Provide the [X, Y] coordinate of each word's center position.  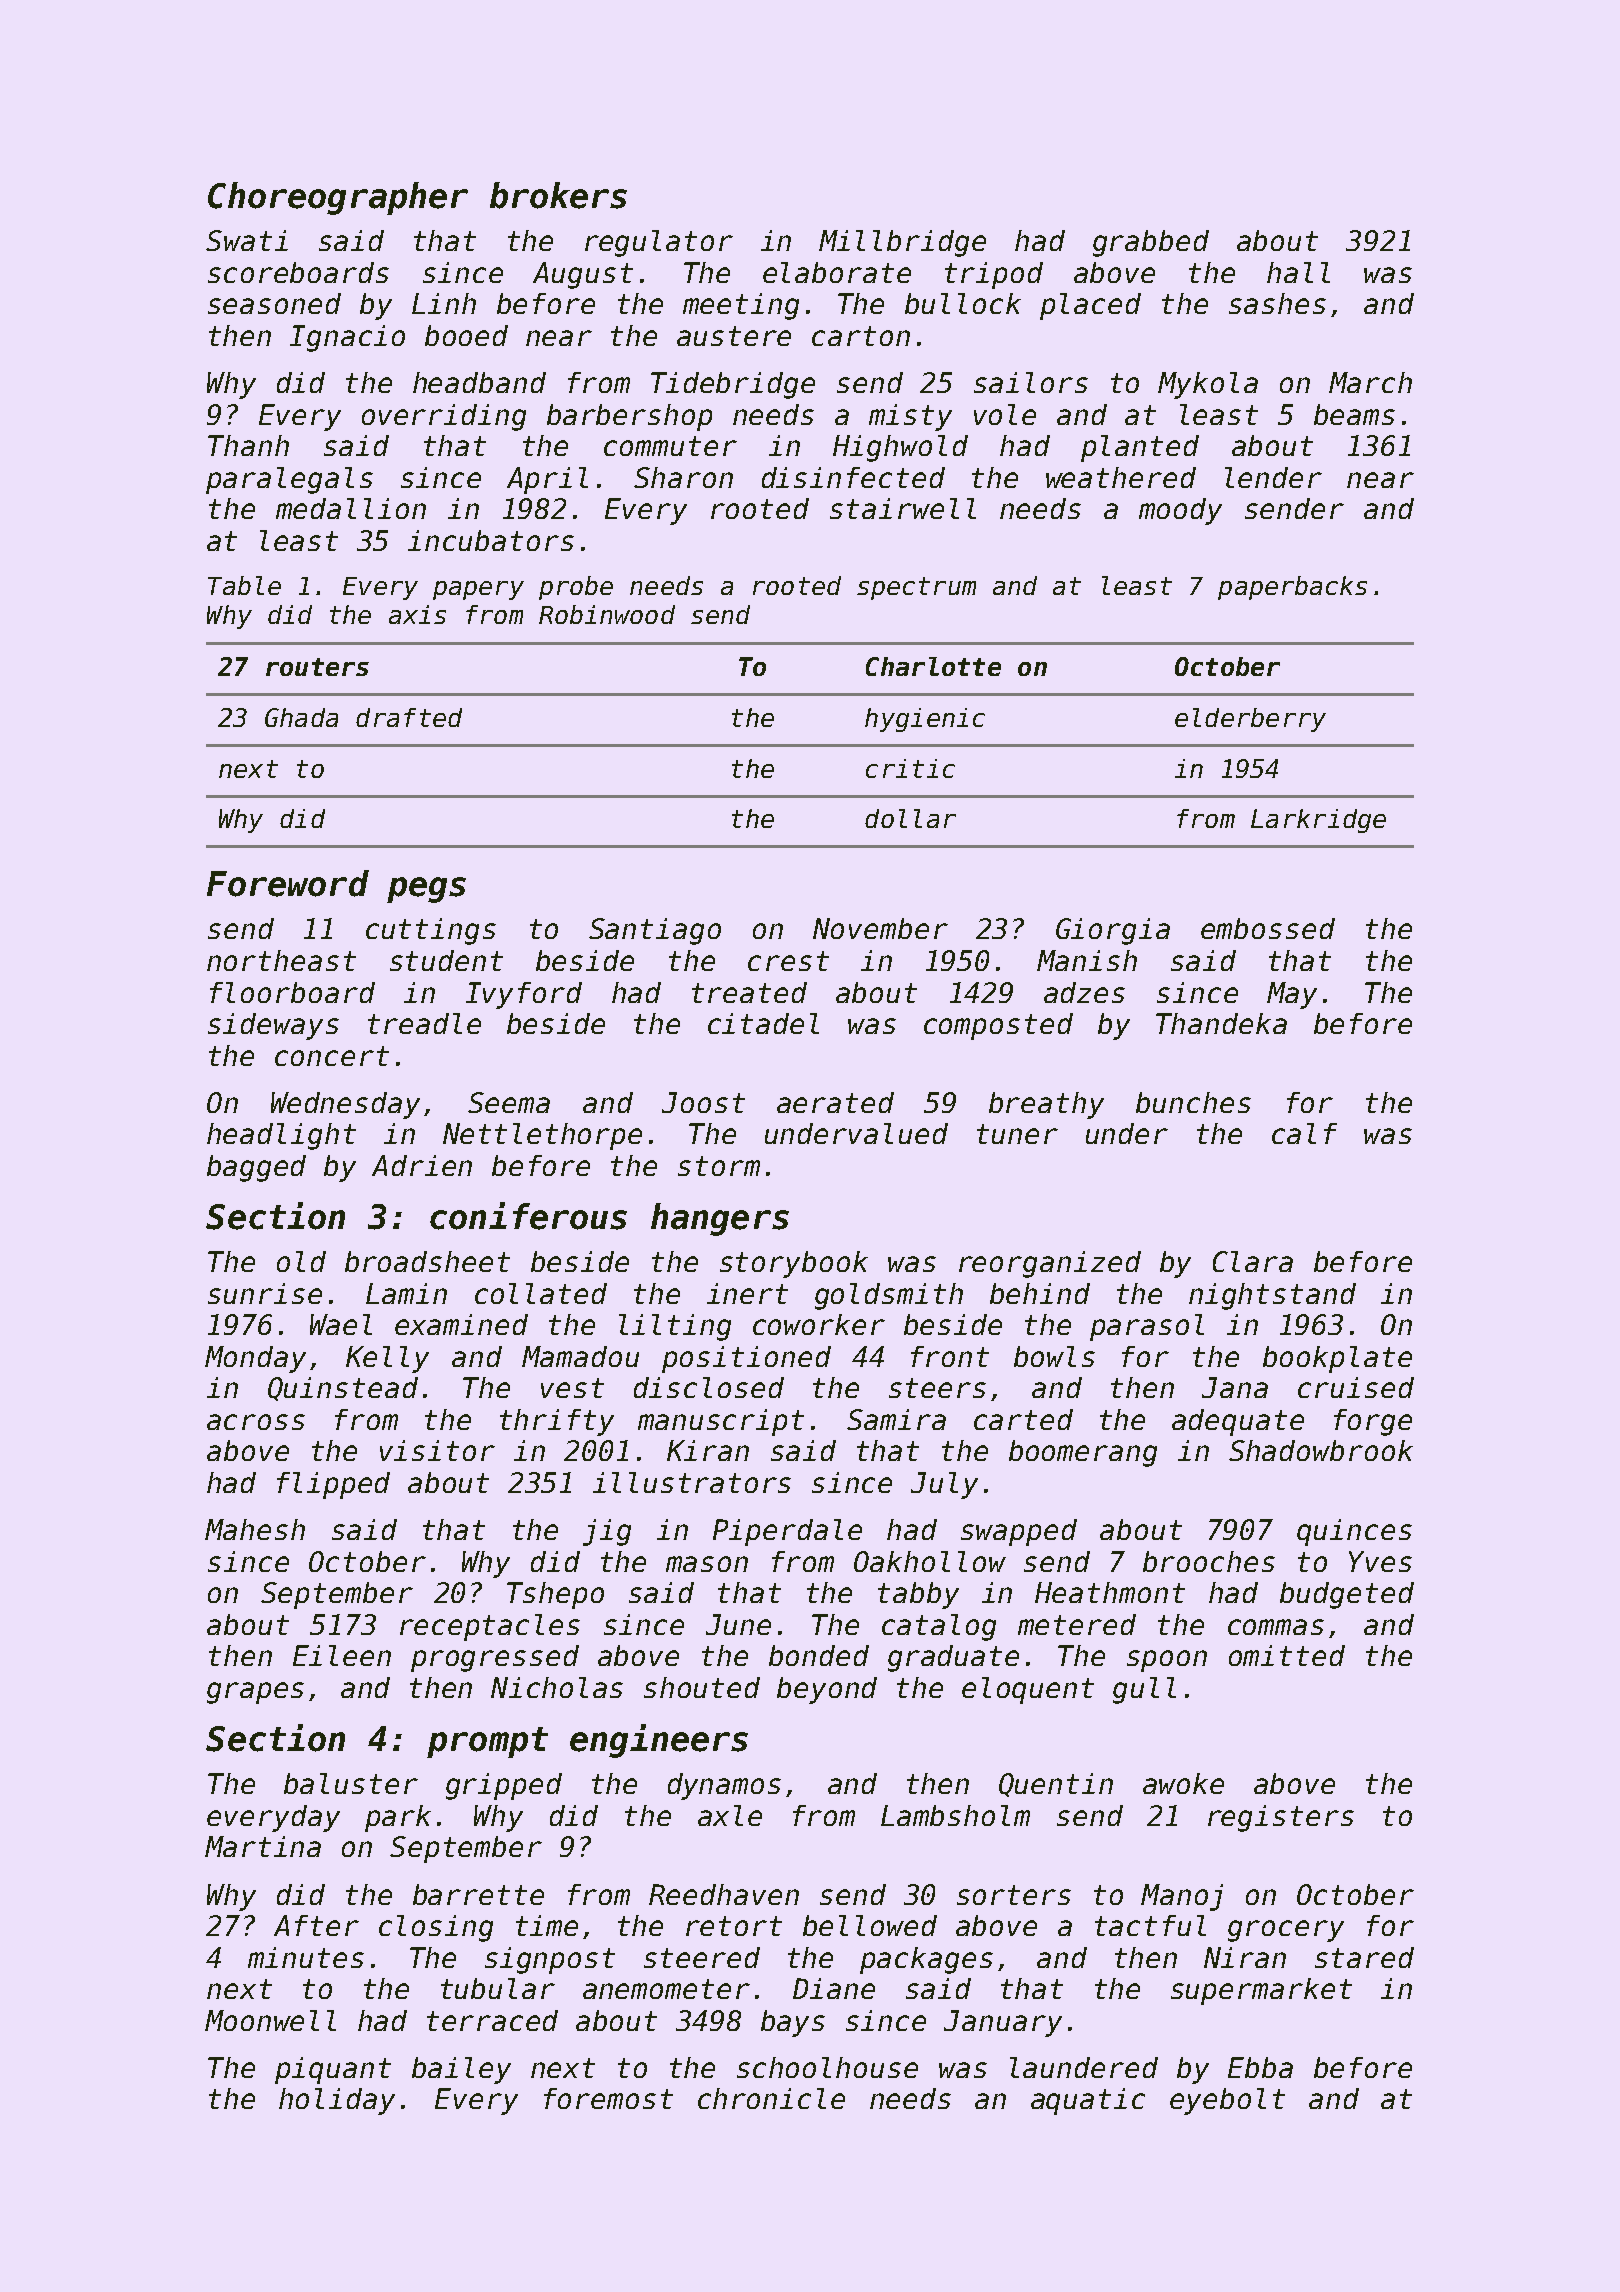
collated [541, 1293]
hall [1298, 272]
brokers [558, 195]
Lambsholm [955, 1815]
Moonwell [270, 2020]
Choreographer [338, 198]
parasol [1147, 1327]
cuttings [431, 931]
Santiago [655, 931]
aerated [835, 1102]
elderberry [1250, 720]
